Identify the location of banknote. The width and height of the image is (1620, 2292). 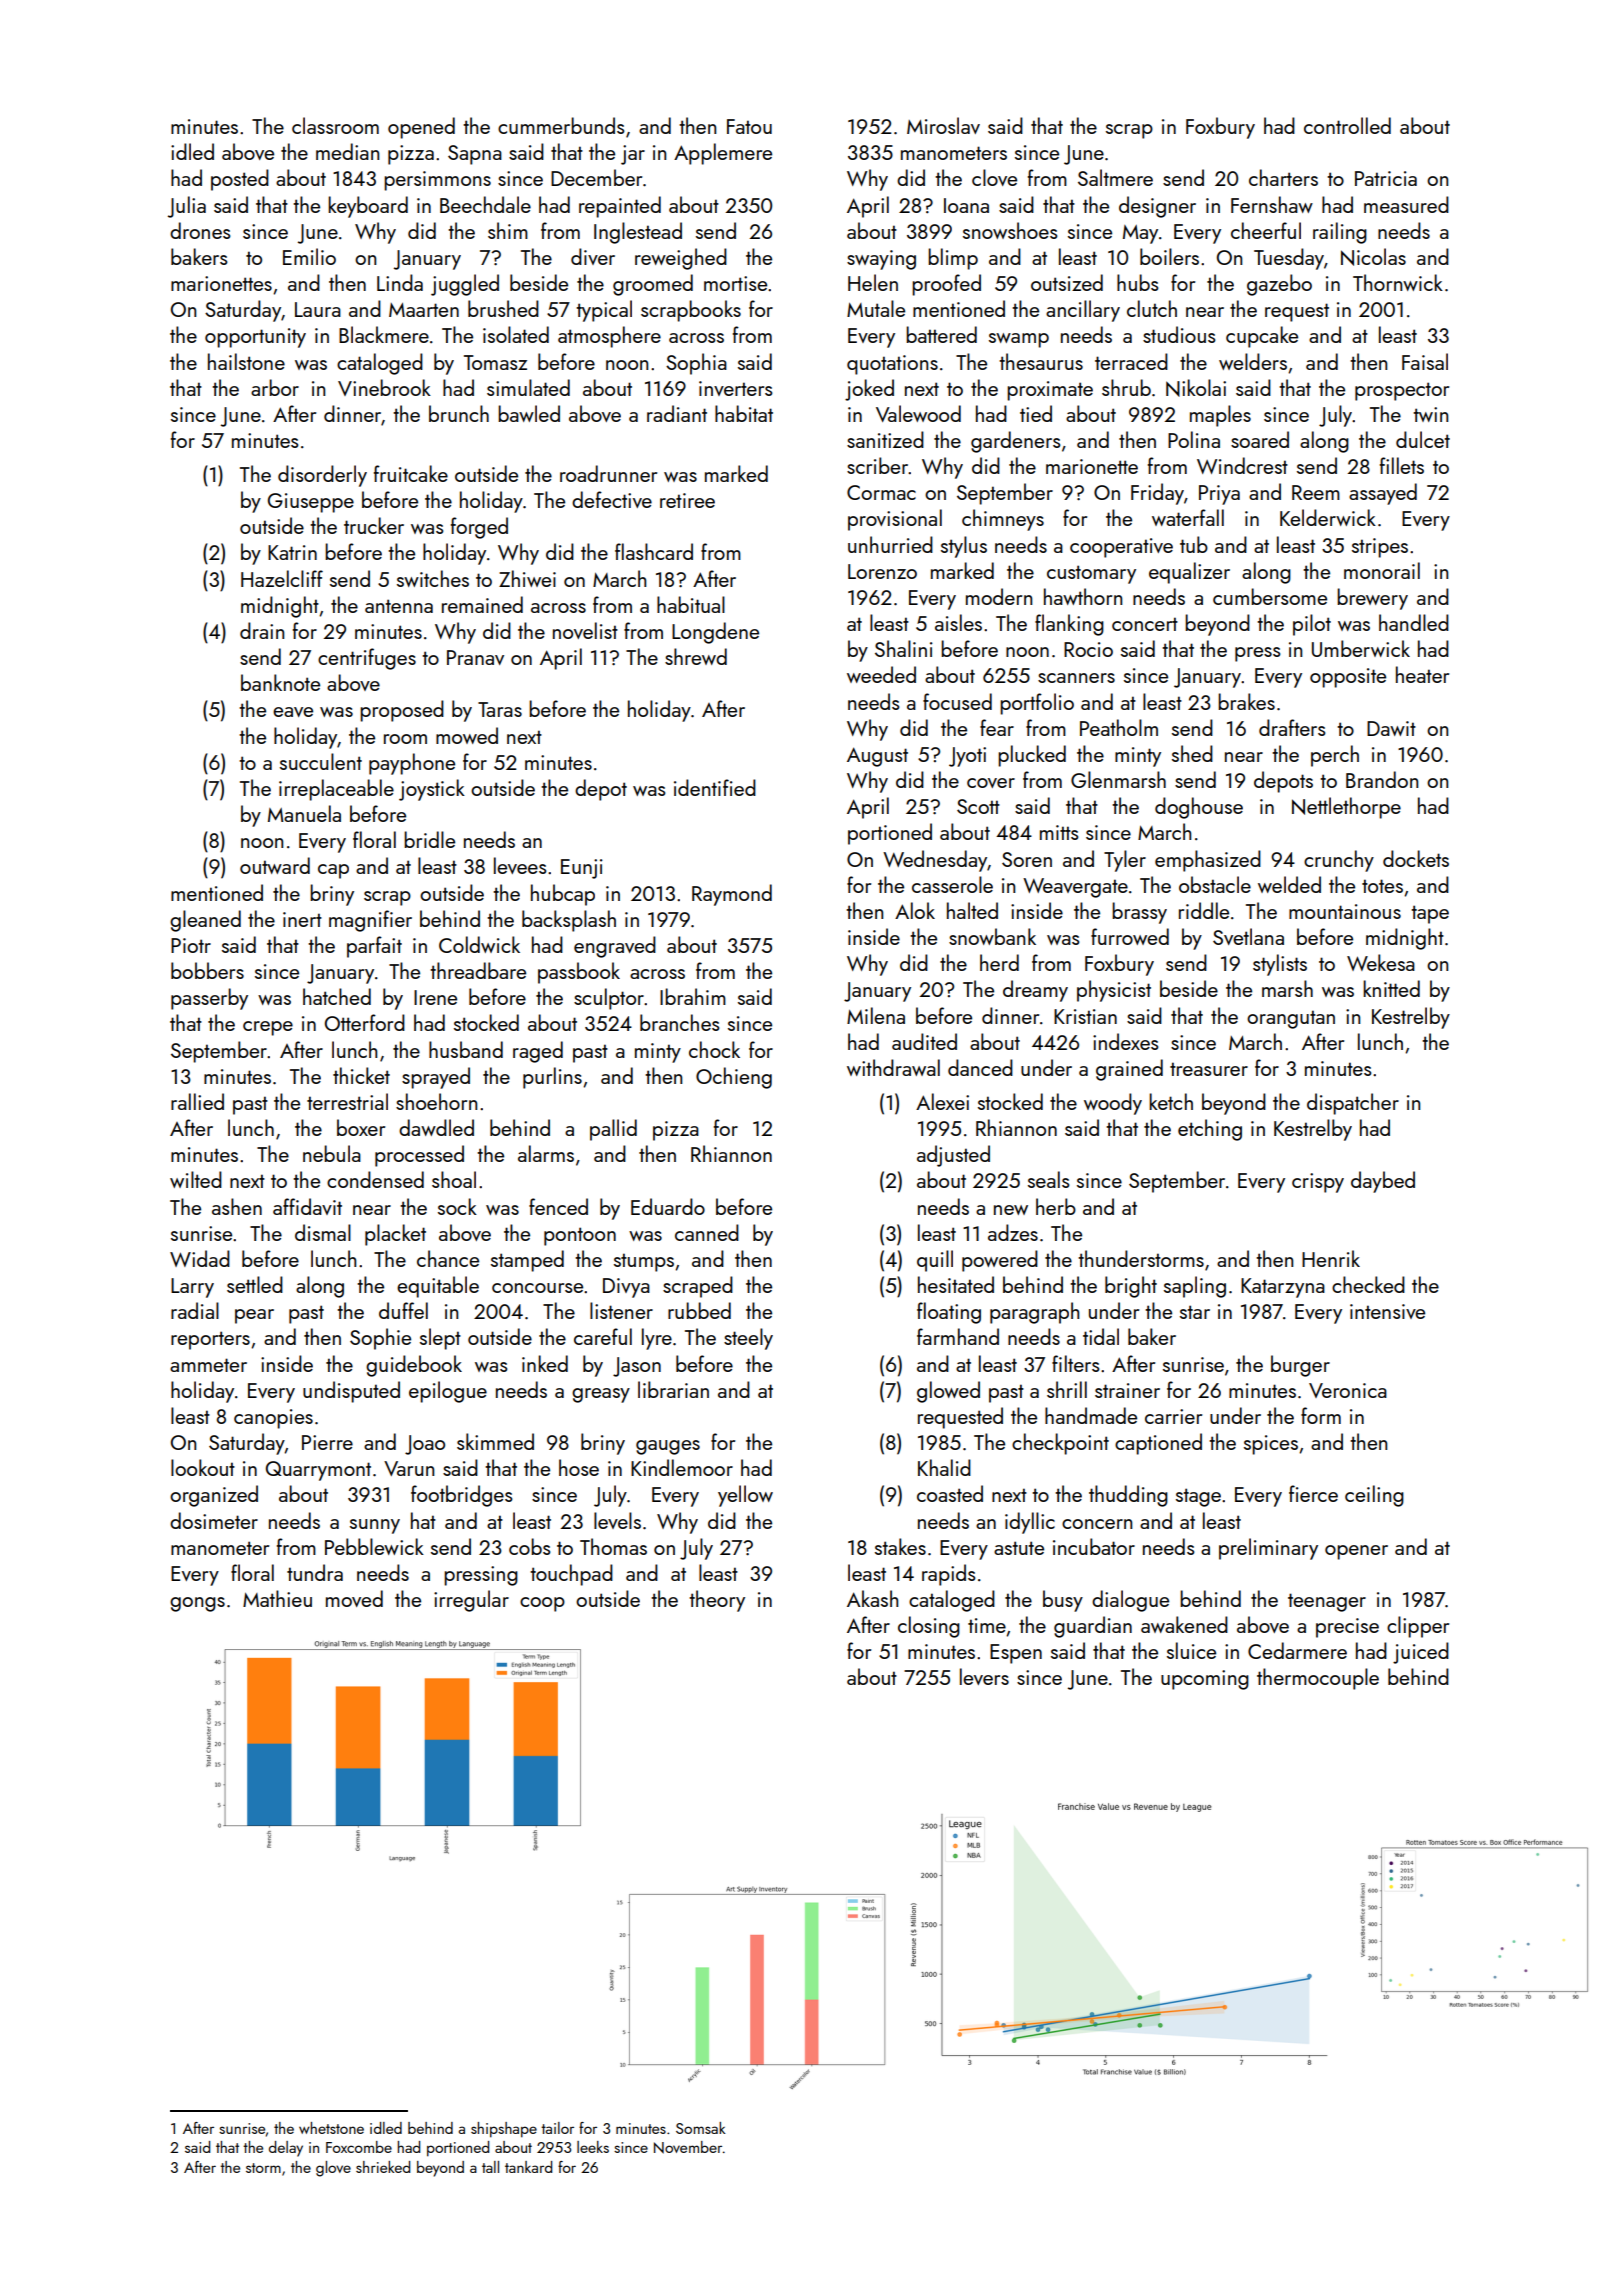
(280, 682).
